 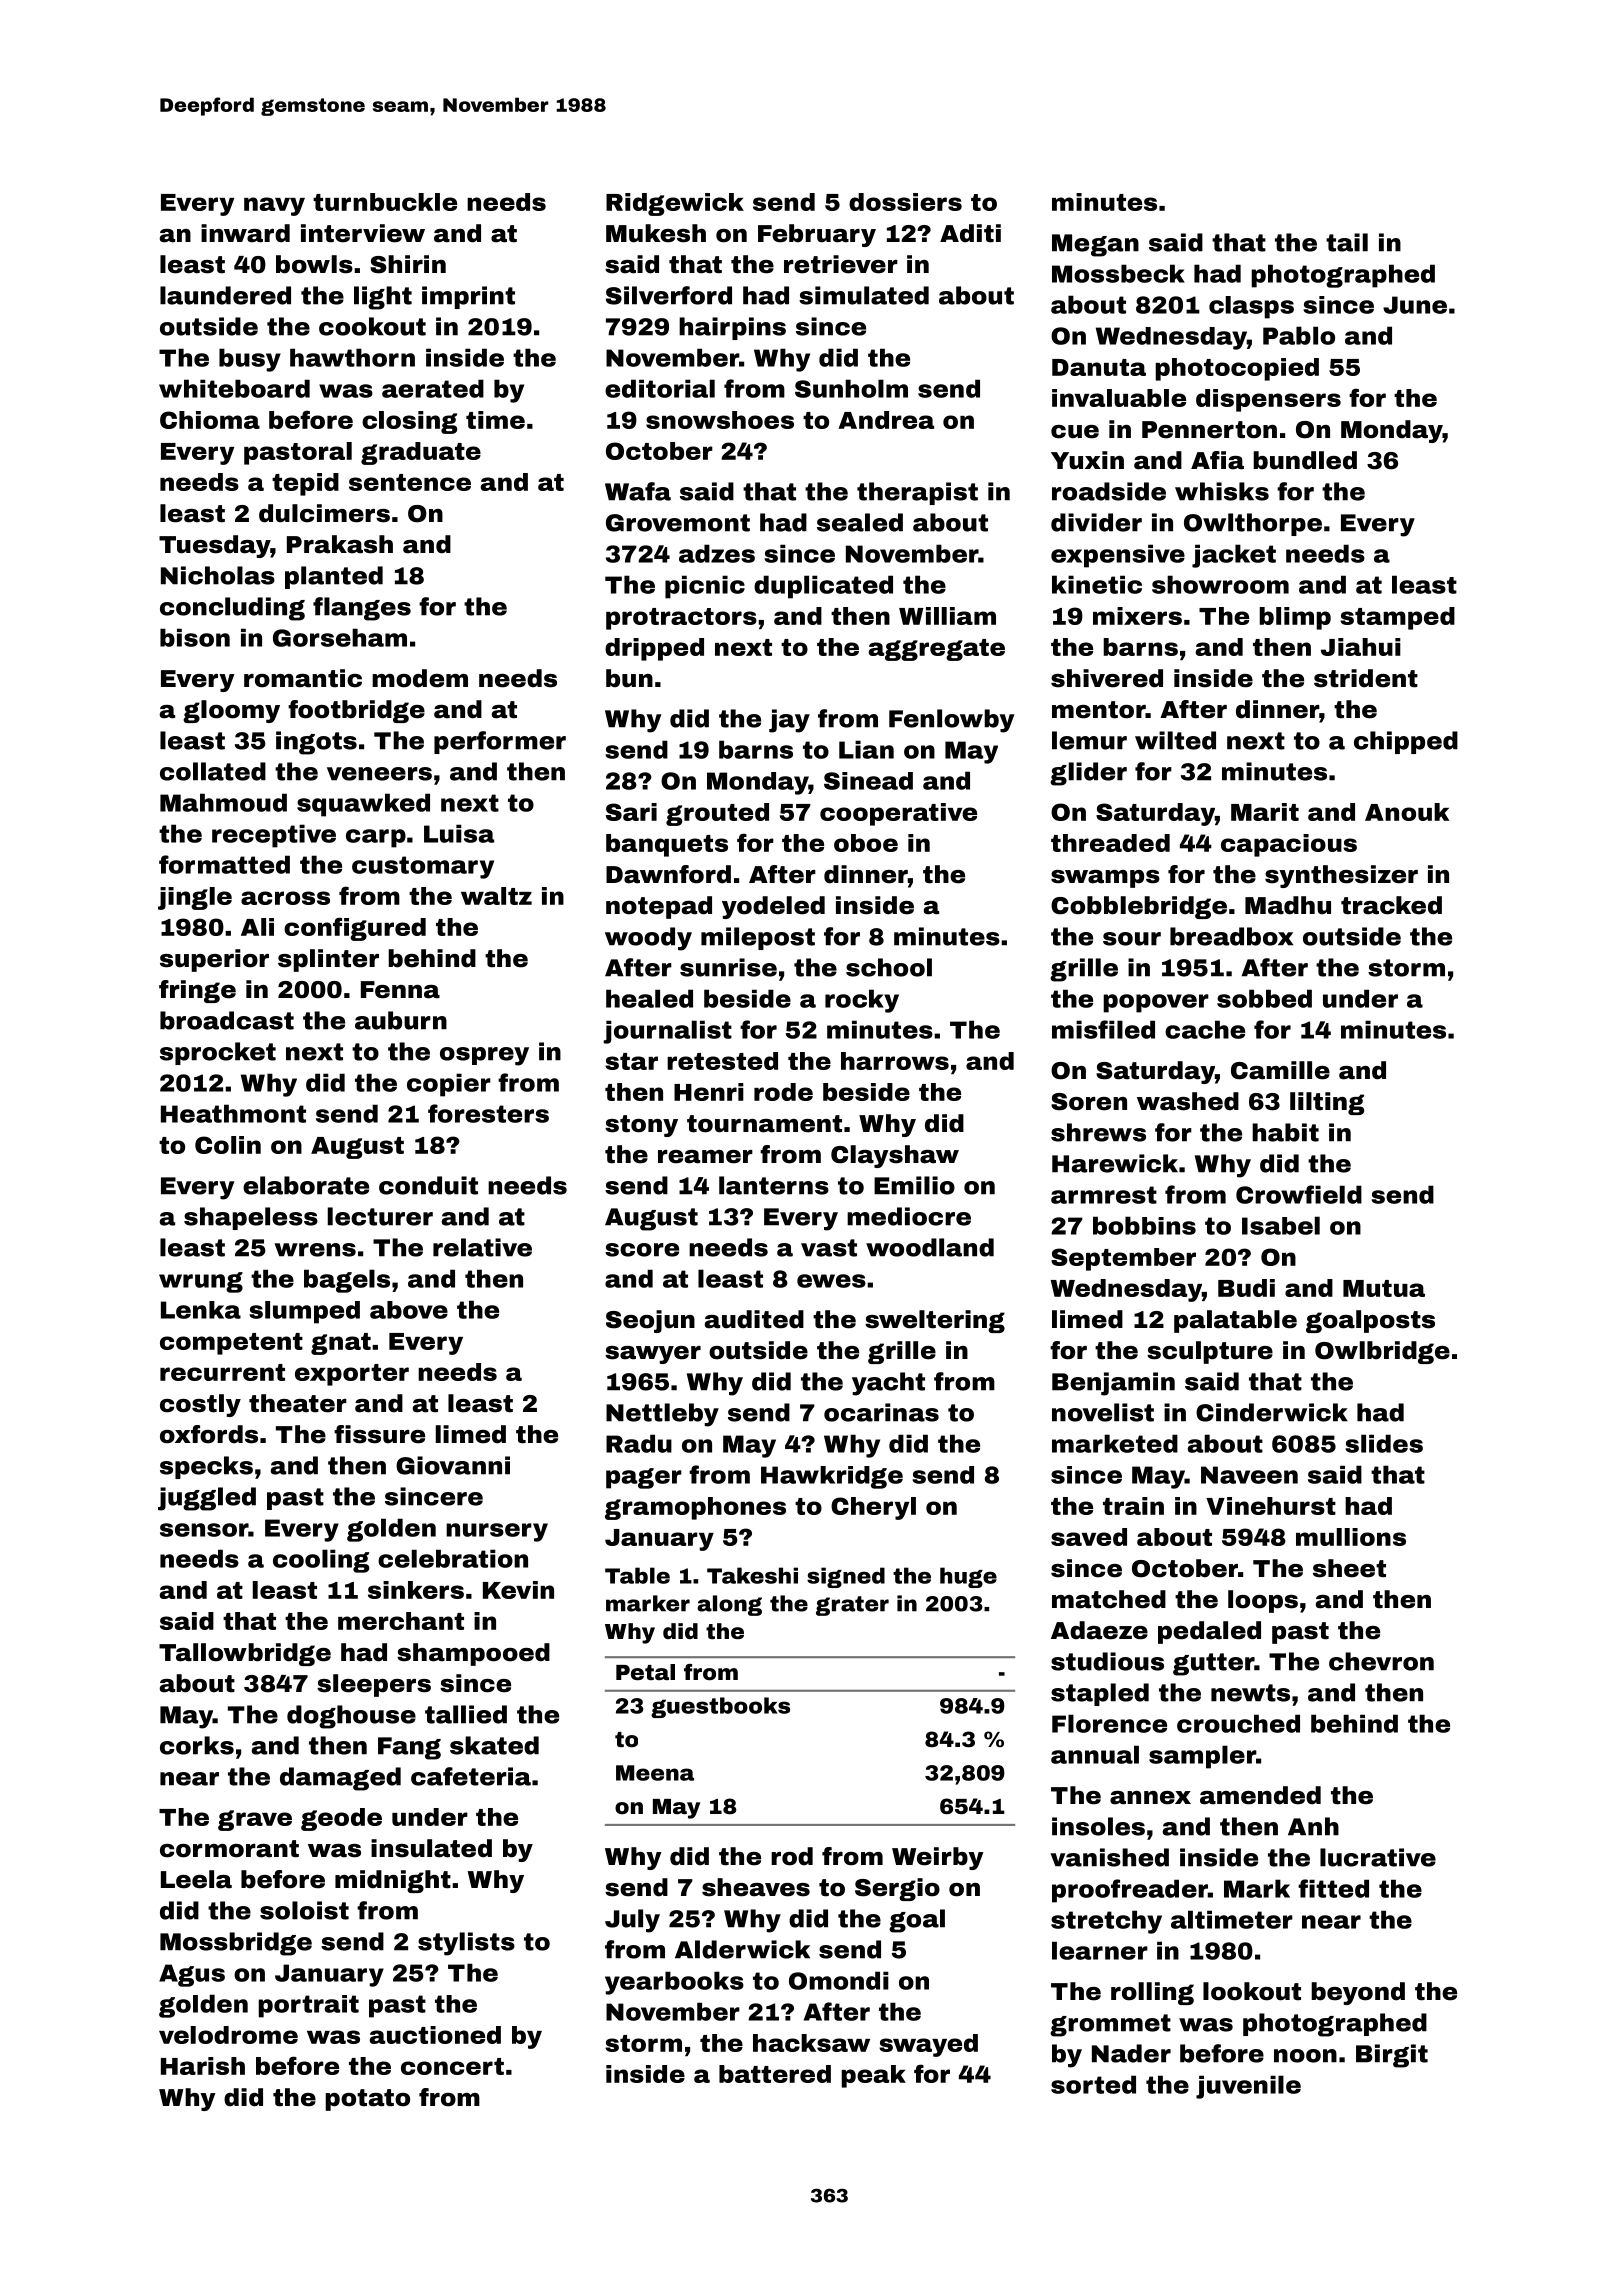 I want to click on banquets, so click(x=667, y=845).
